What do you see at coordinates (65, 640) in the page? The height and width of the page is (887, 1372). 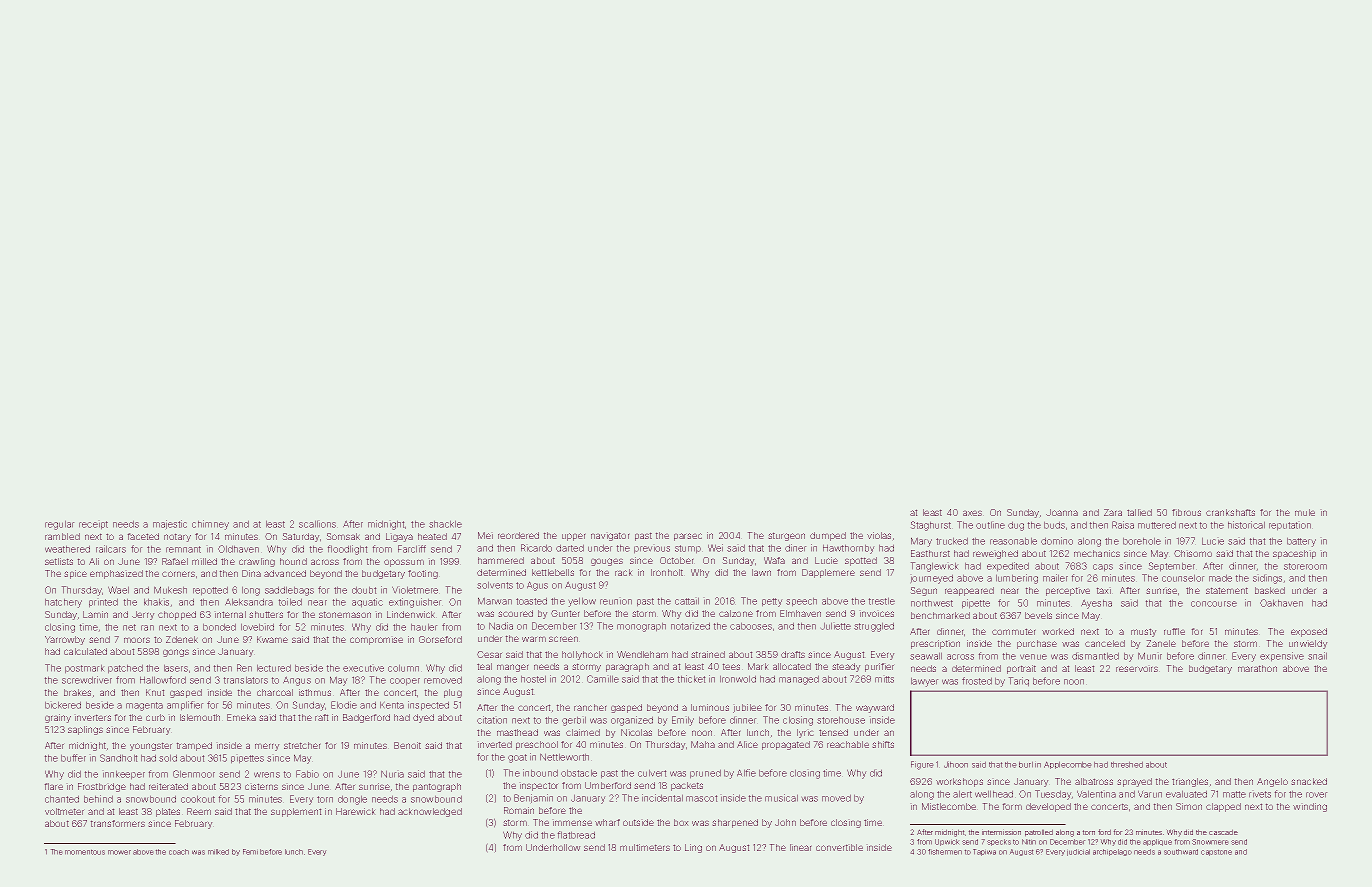 I see `Yarrowby` at bounding box center [65, 640].
